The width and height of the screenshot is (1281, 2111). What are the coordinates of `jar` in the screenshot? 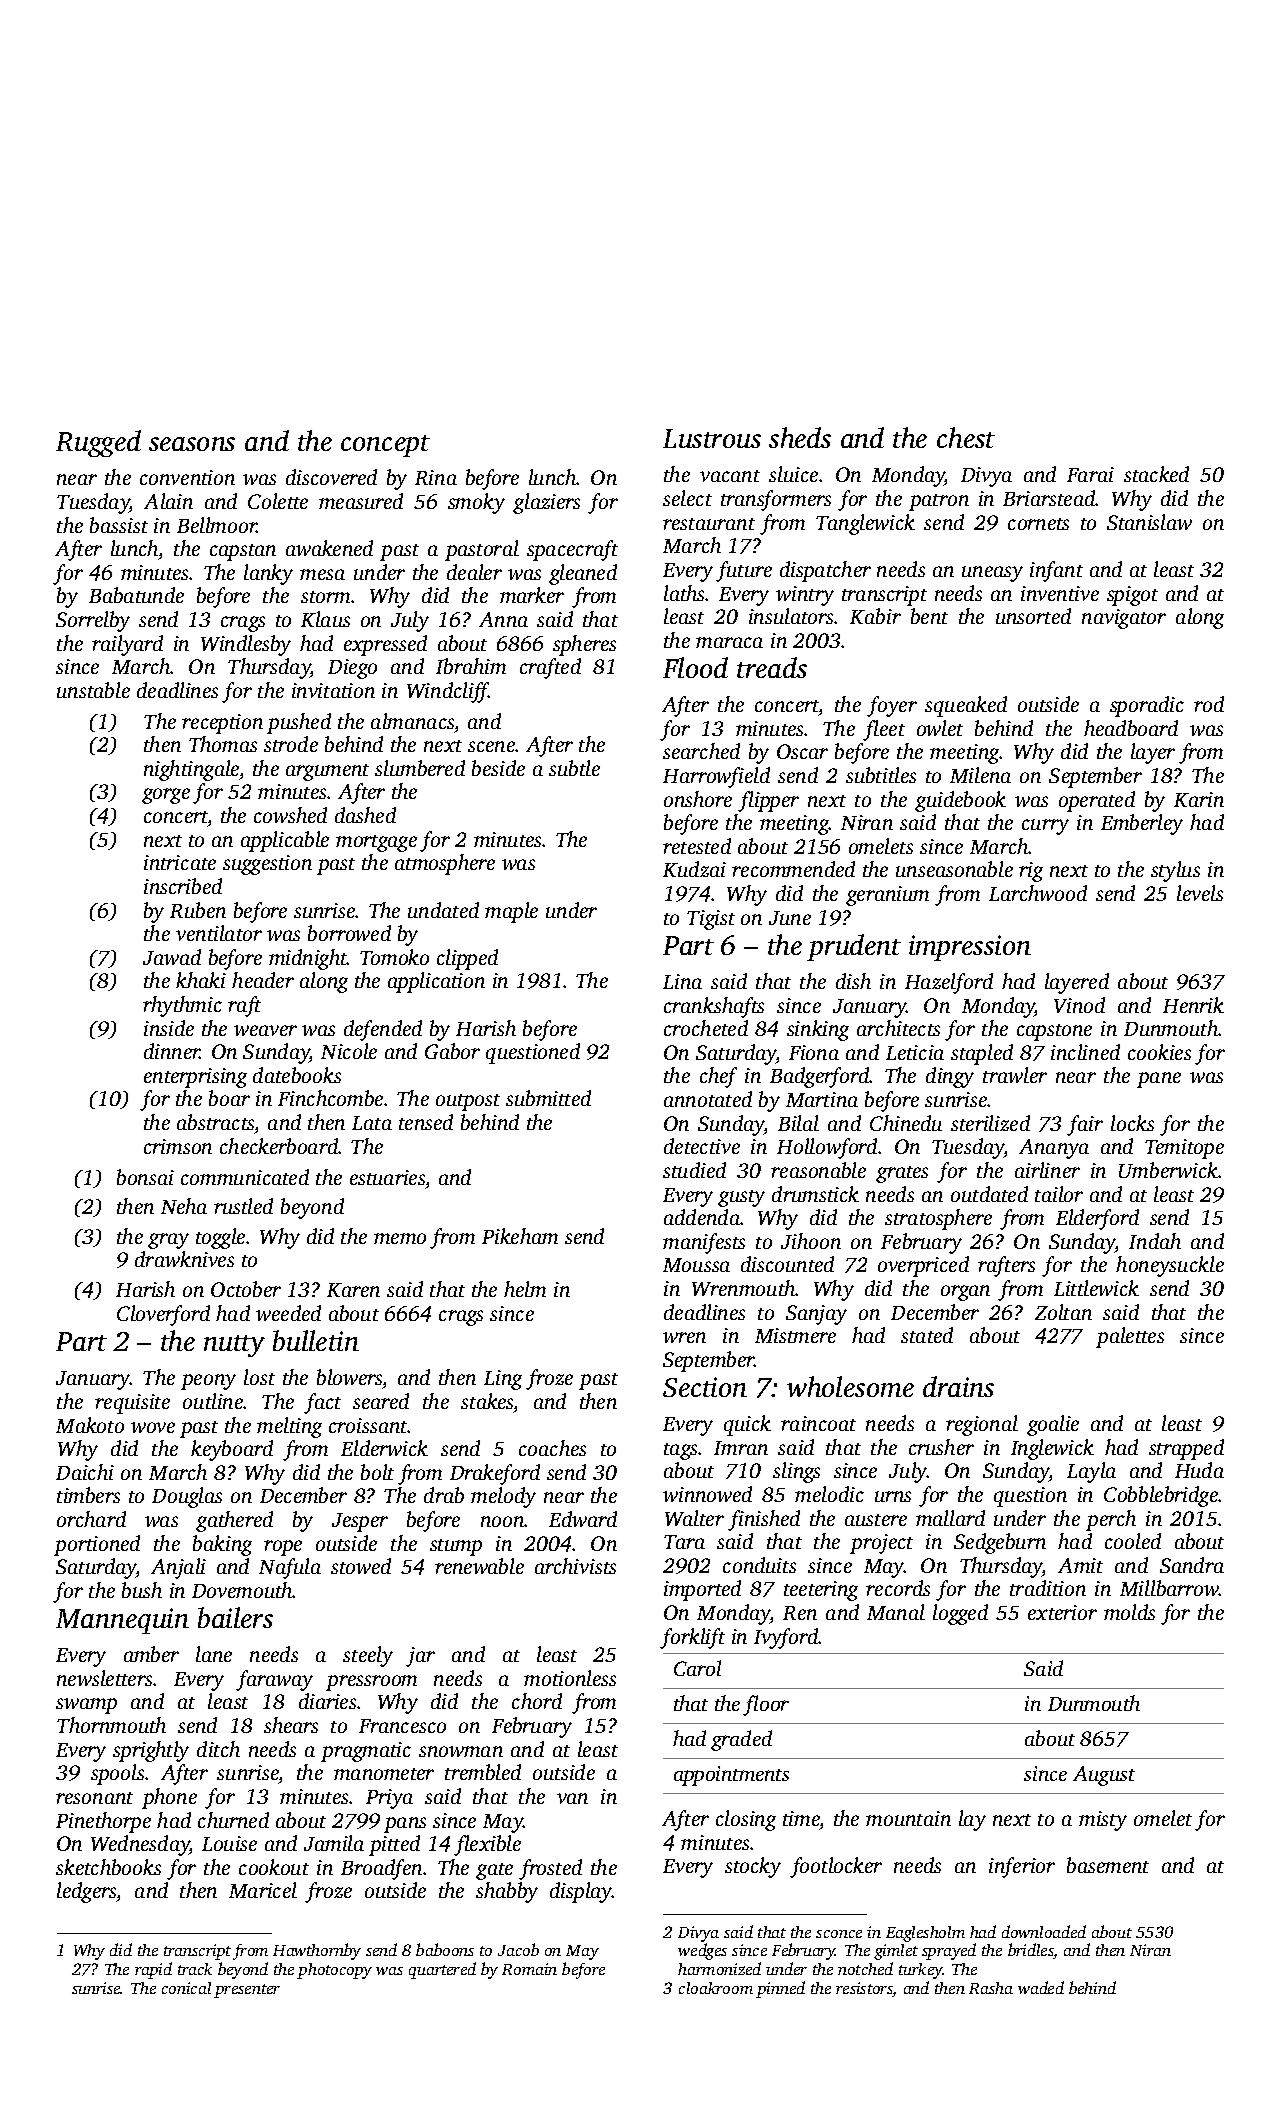 It's located at (420, 1657).
